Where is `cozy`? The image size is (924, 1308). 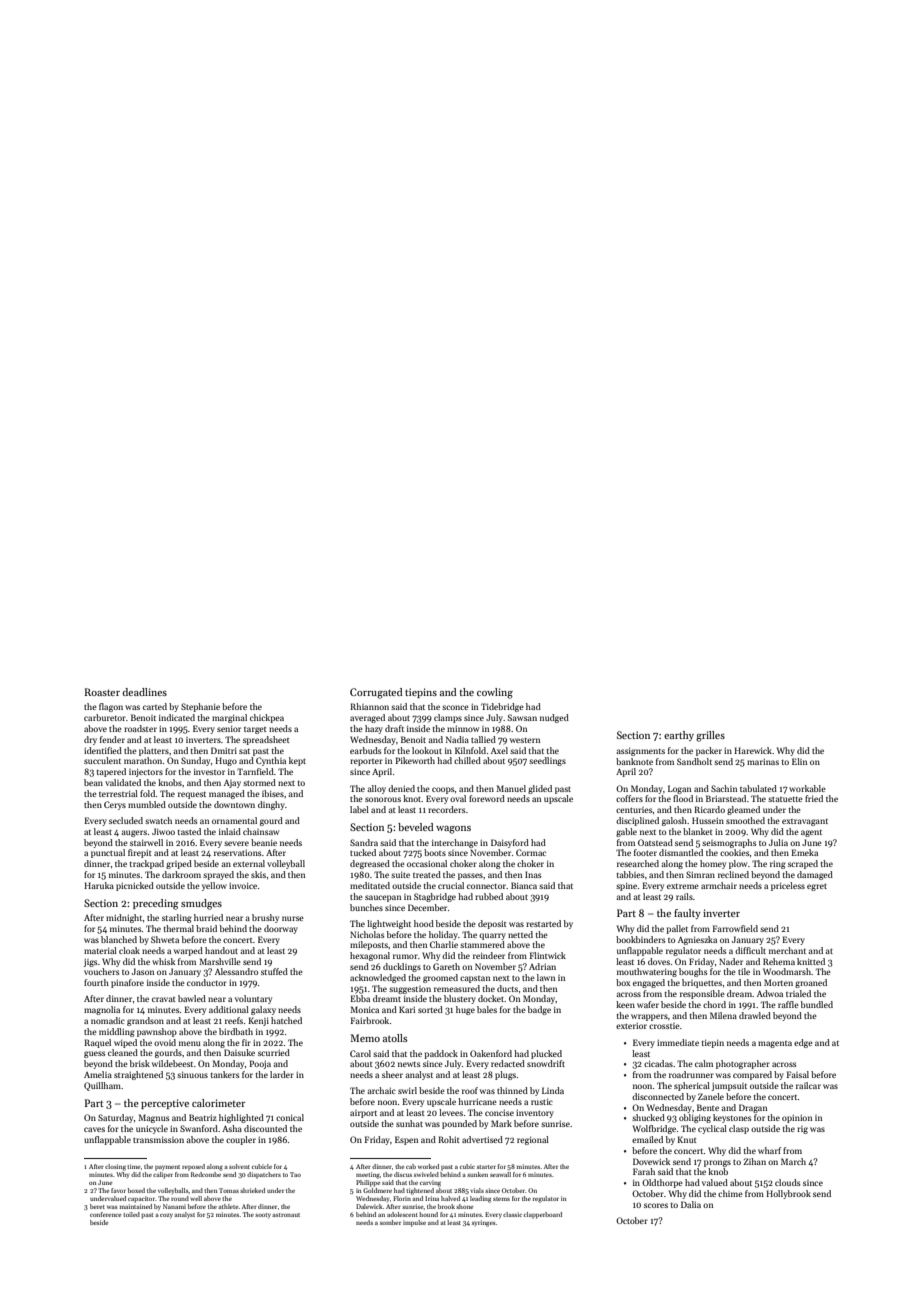 cozy is located at coordinates (166, 1216).
